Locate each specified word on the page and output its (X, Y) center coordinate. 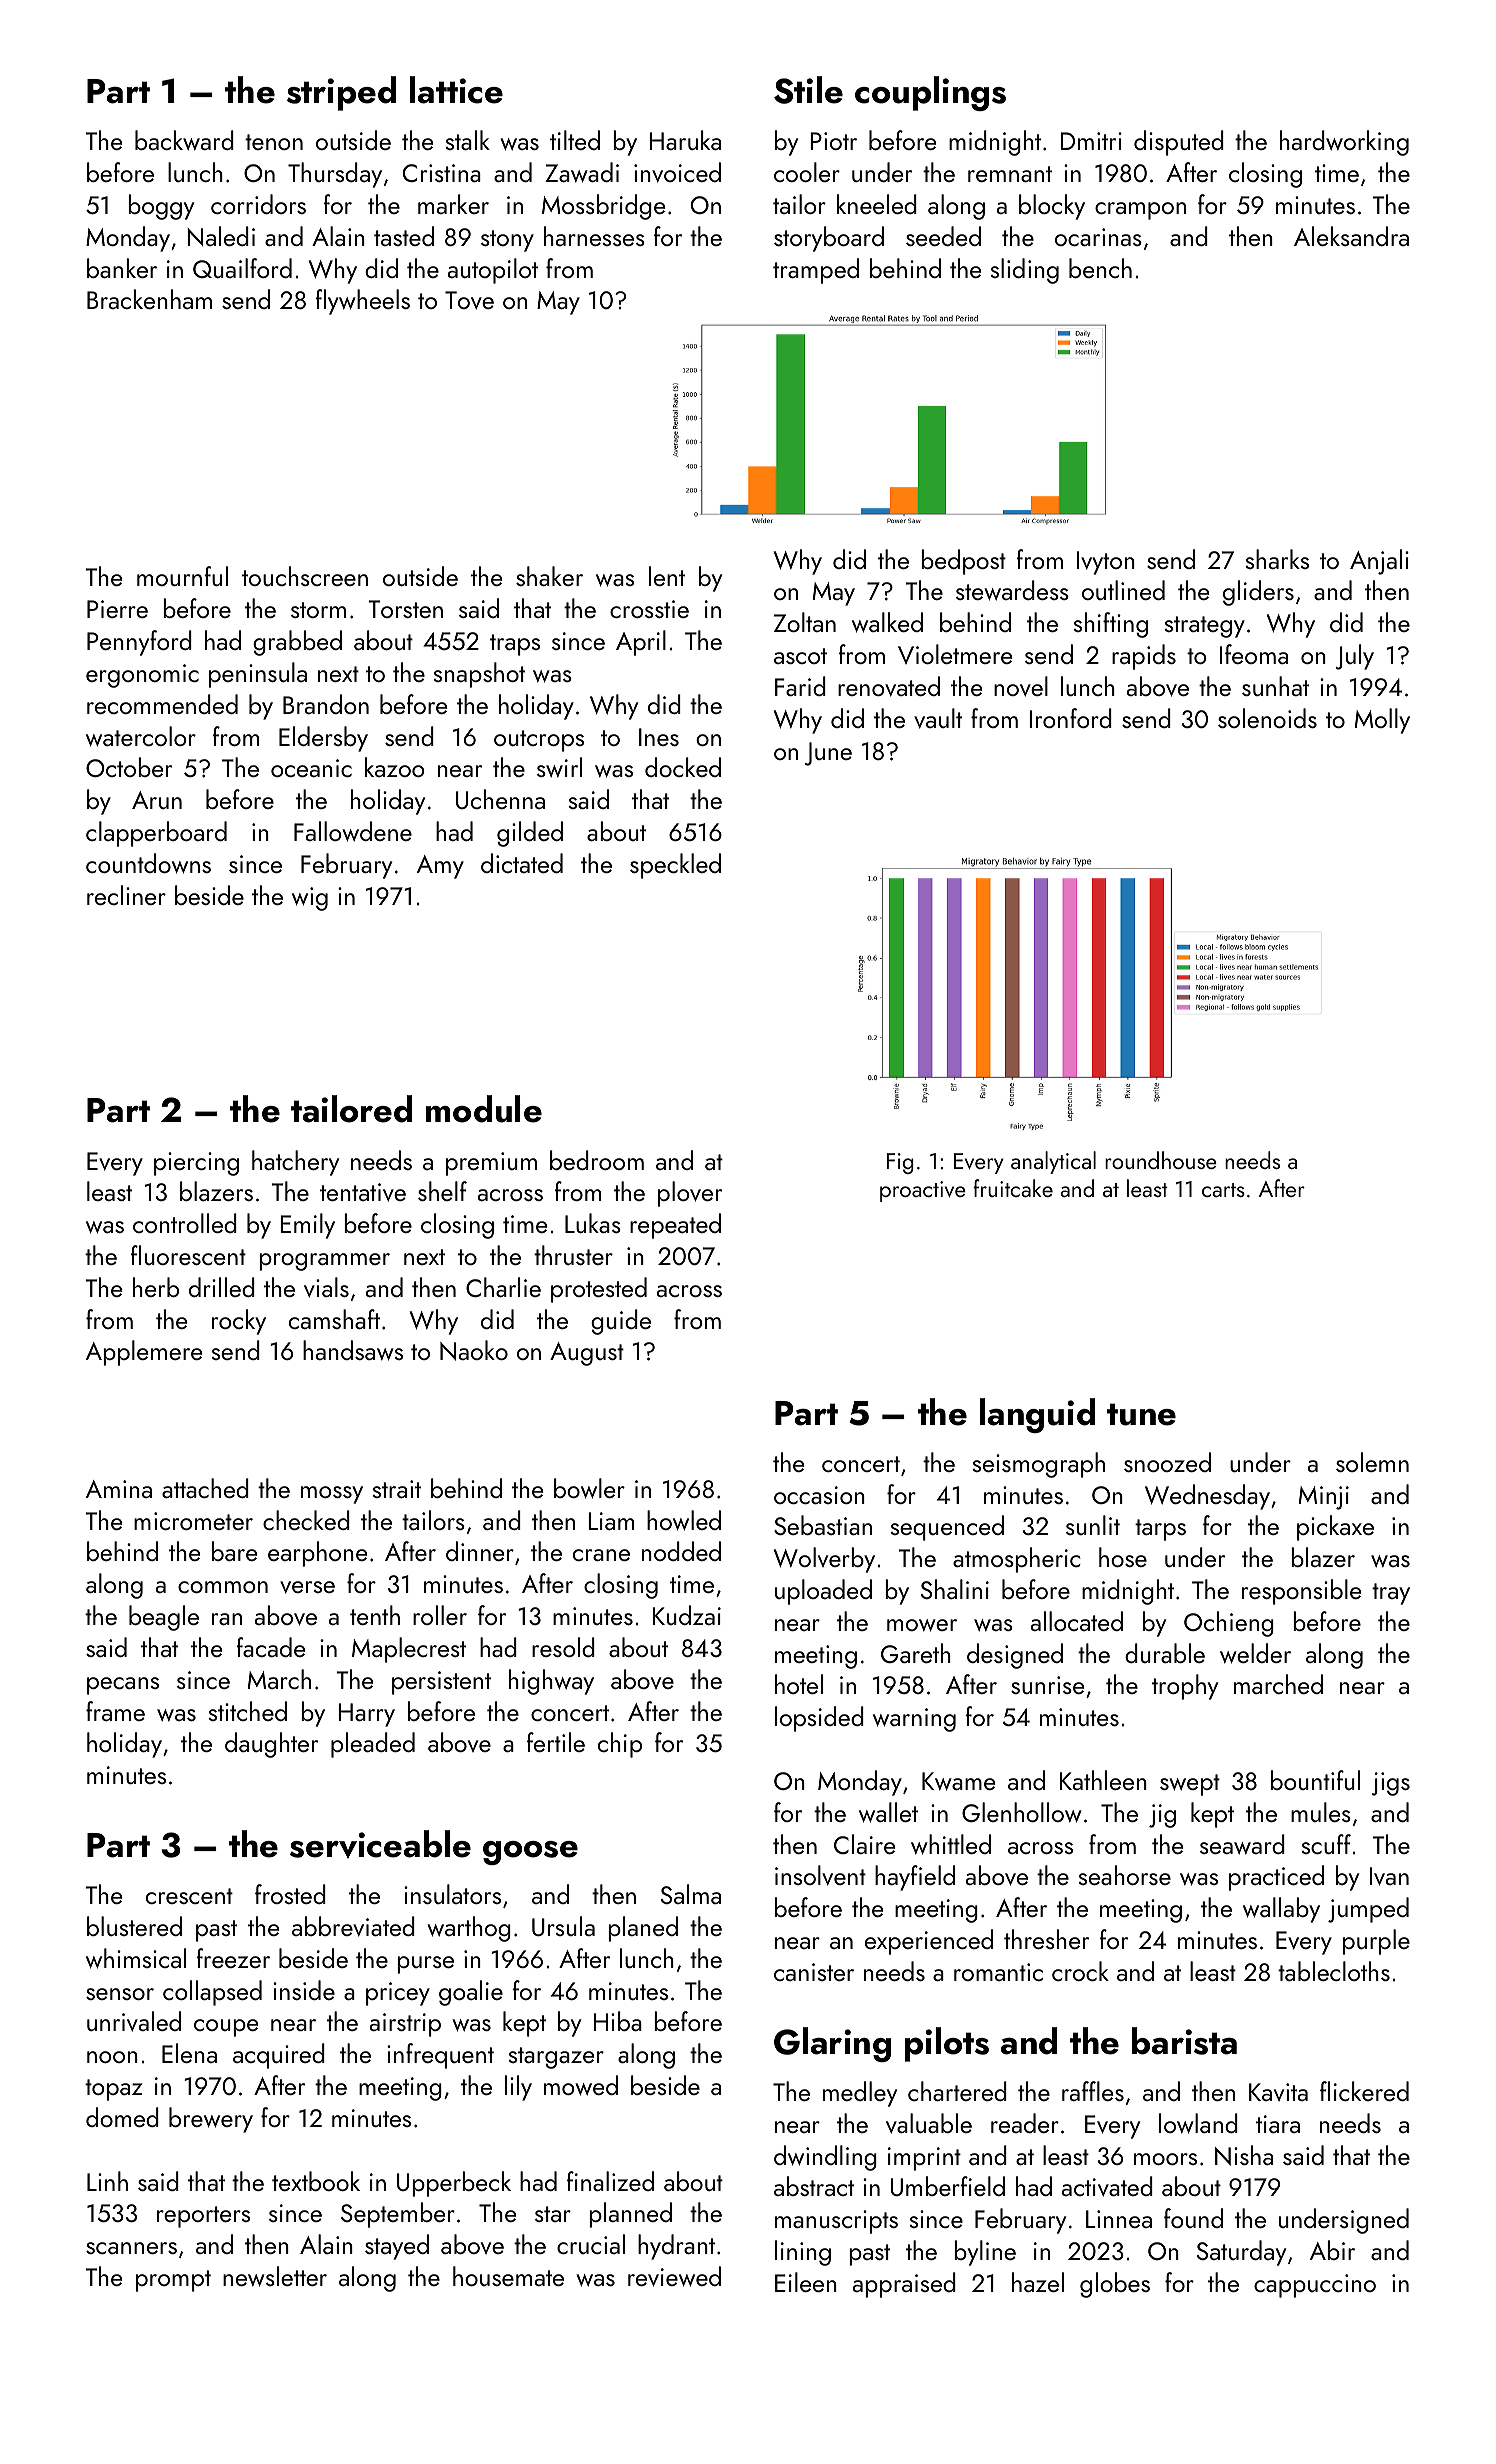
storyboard (829, 239)
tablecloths (1334, 1971)
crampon (1140, 211)
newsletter (275, 2276)
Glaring (832, 2044)
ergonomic (142, 676)
